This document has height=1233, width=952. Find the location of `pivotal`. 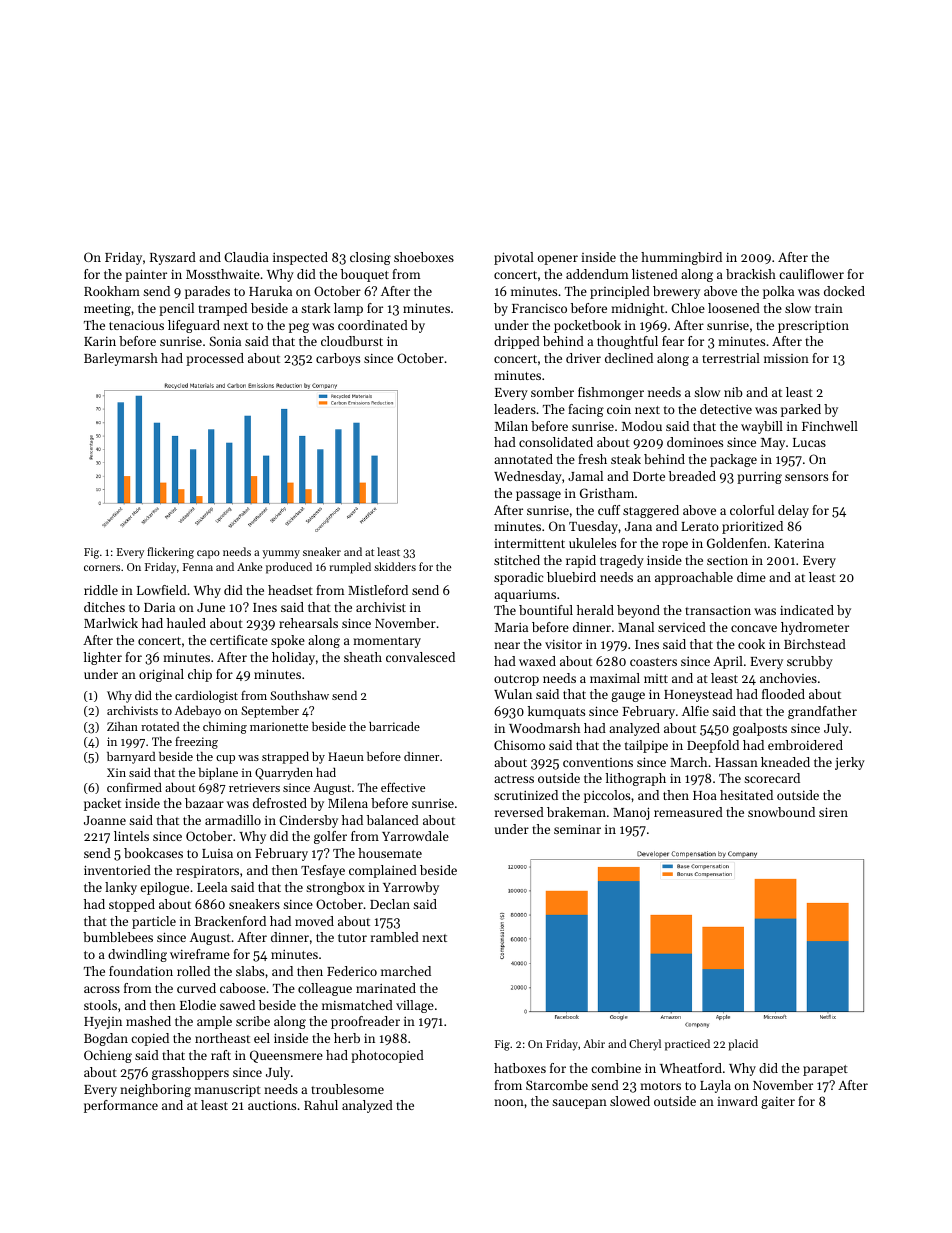

pivotal is located at coordinates (514, 258).
